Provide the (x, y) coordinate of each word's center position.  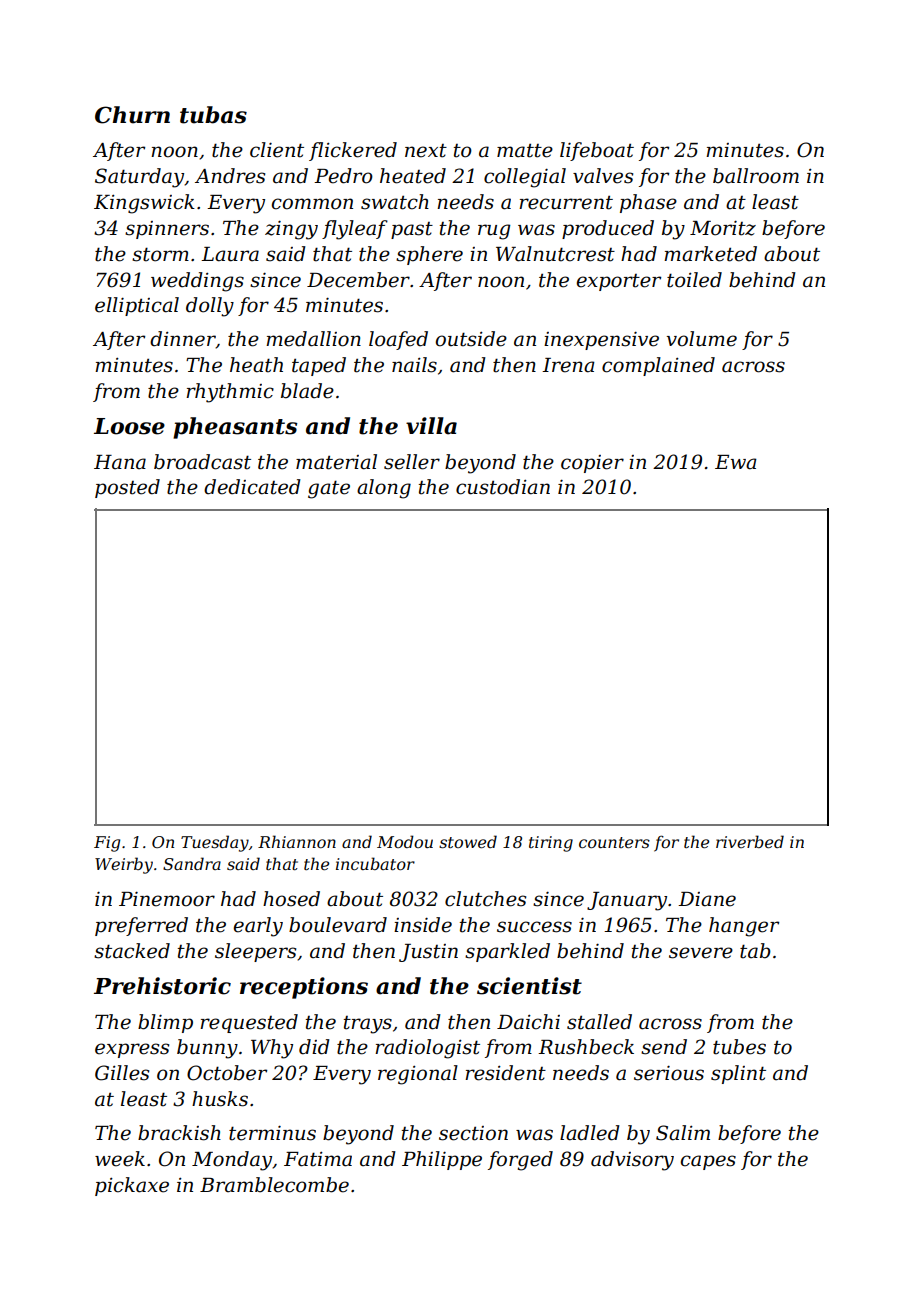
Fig (107, 844)
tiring (551, 844)
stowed (468, 841)
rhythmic (230, 393)
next (426, 151)
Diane (707, 899)
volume (702, 339)
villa (431, 426)
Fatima (318, 1159)
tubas (213, 115)
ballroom (756, 176)
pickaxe (132, 1186)
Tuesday (215, 843)
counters (614, 842)
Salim (683, 1133)
